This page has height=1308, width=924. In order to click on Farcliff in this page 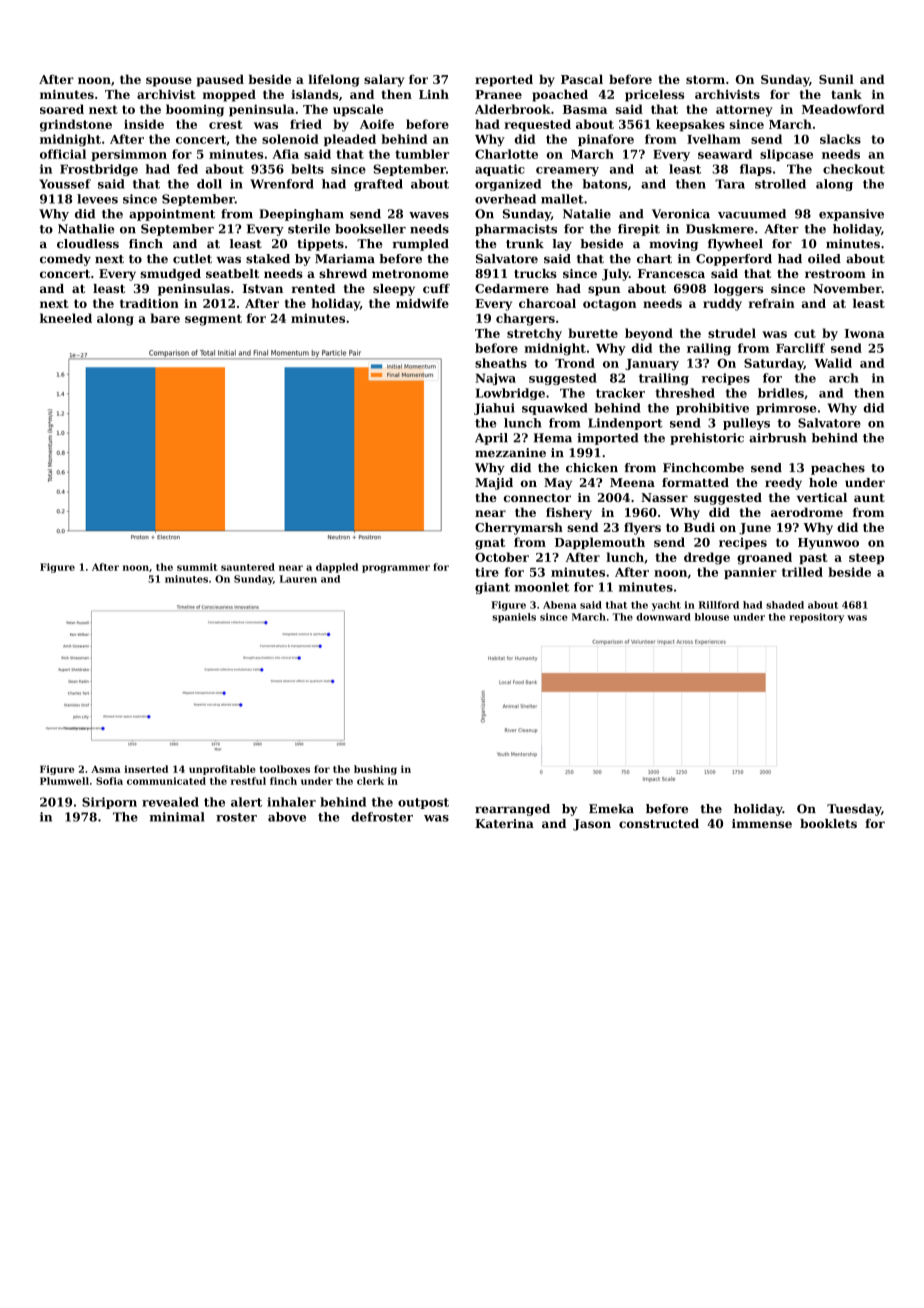, I will do `click(800, 348)`.
